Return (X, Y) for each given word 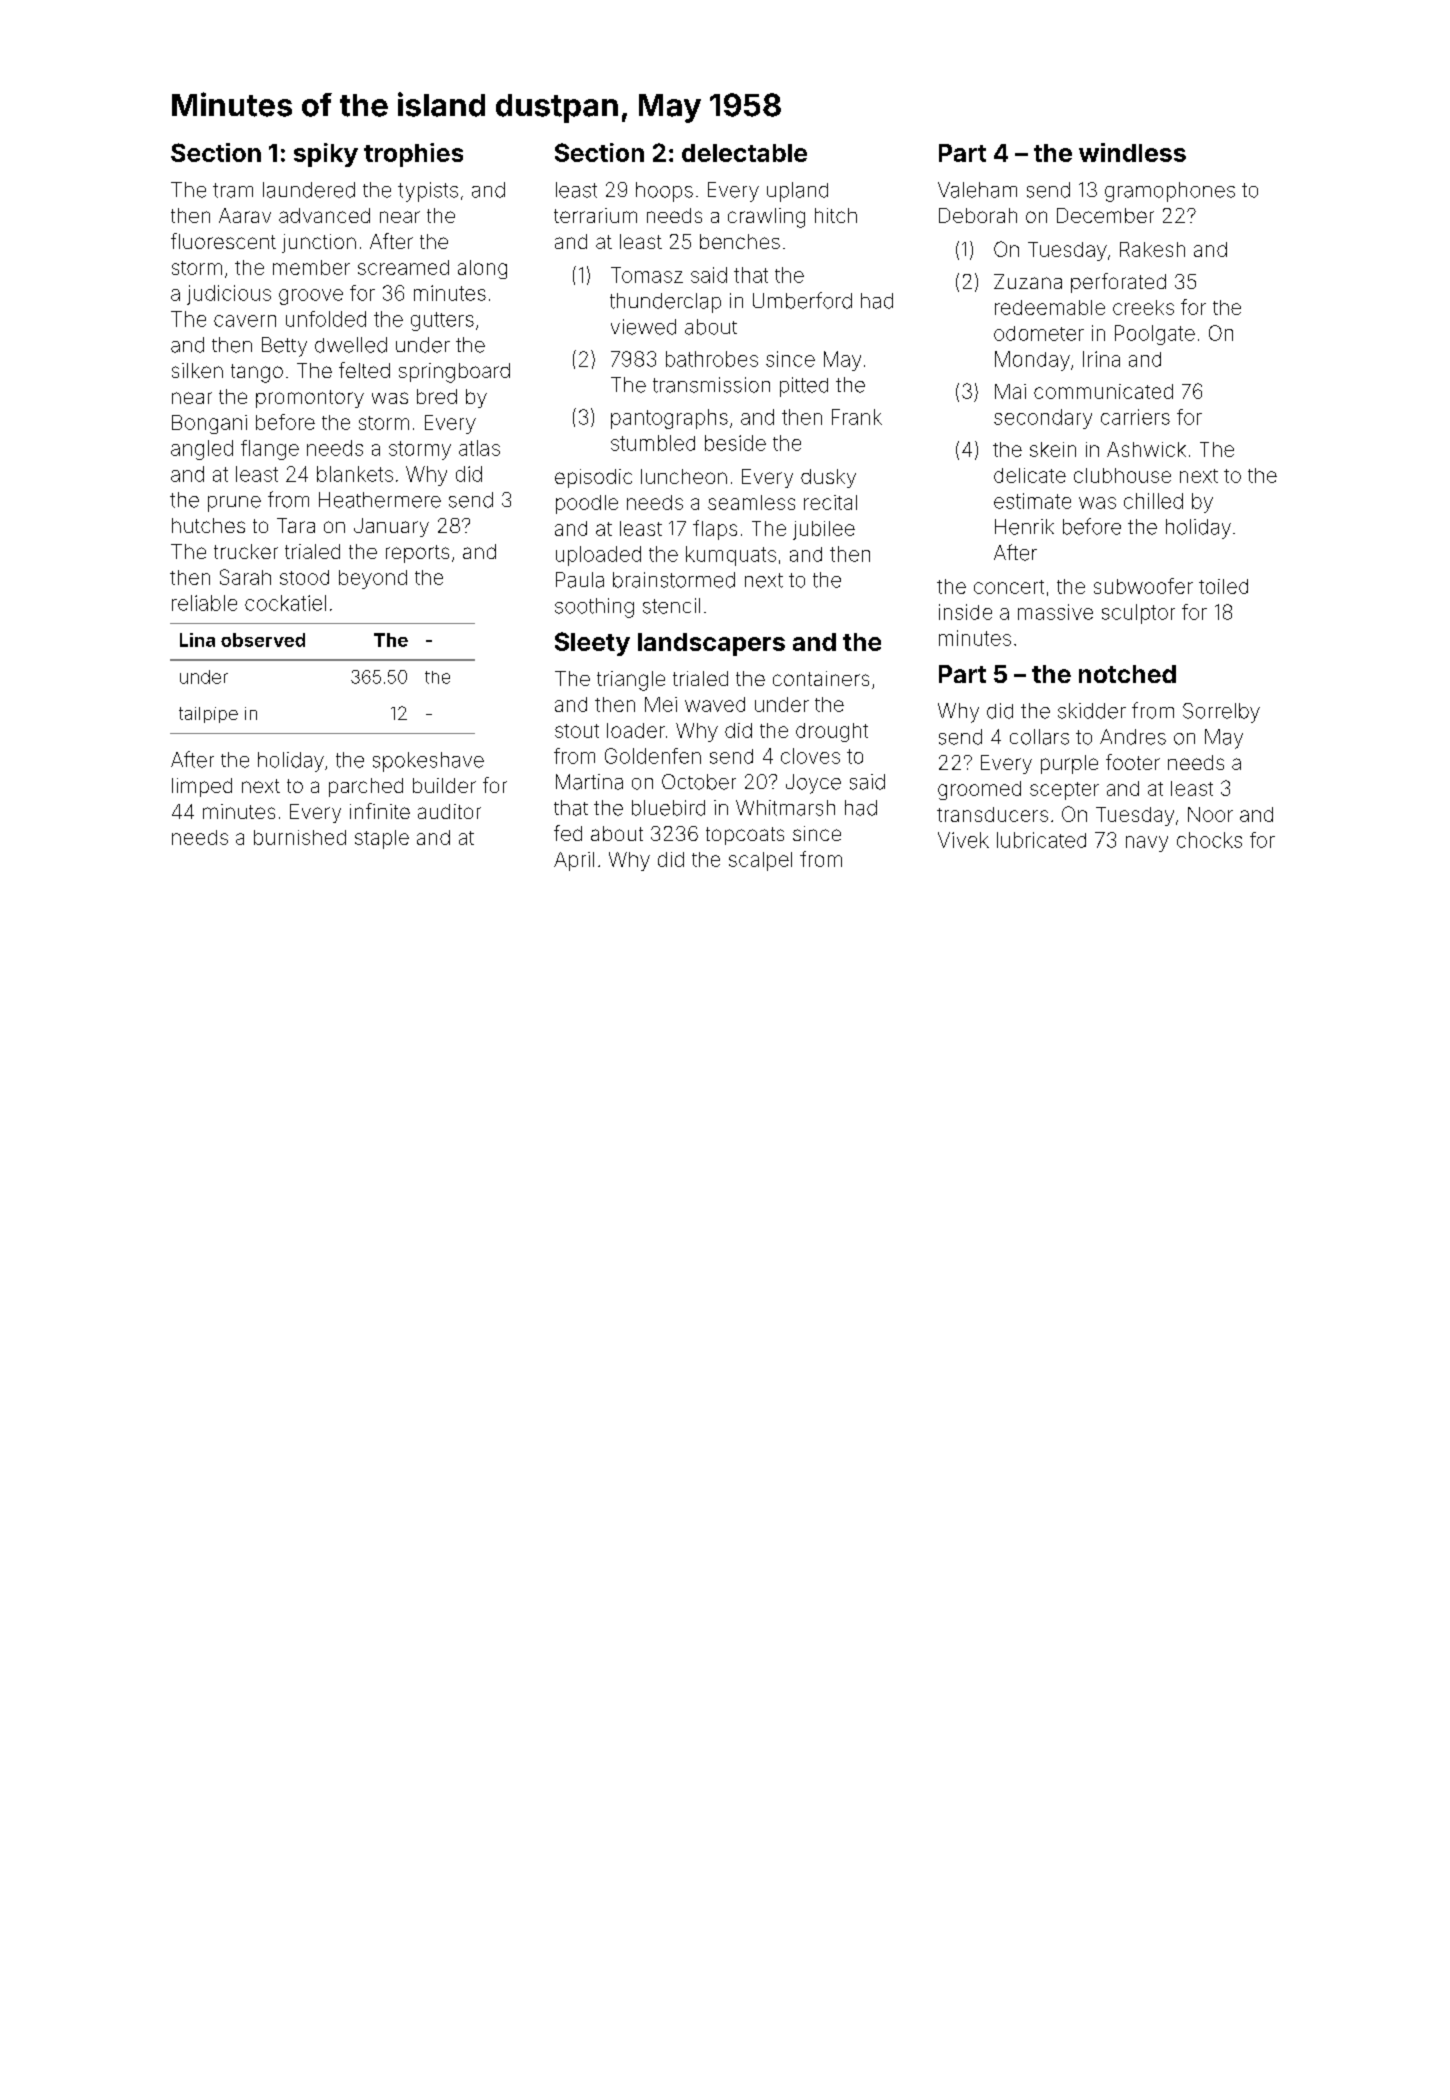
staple (382, 839)
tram (233, 190)
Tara (296, 525)
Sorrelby (1221, 713)
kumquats (731, 556)
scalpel (760, 861)
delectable (744, 153)
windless (1132, 152)
